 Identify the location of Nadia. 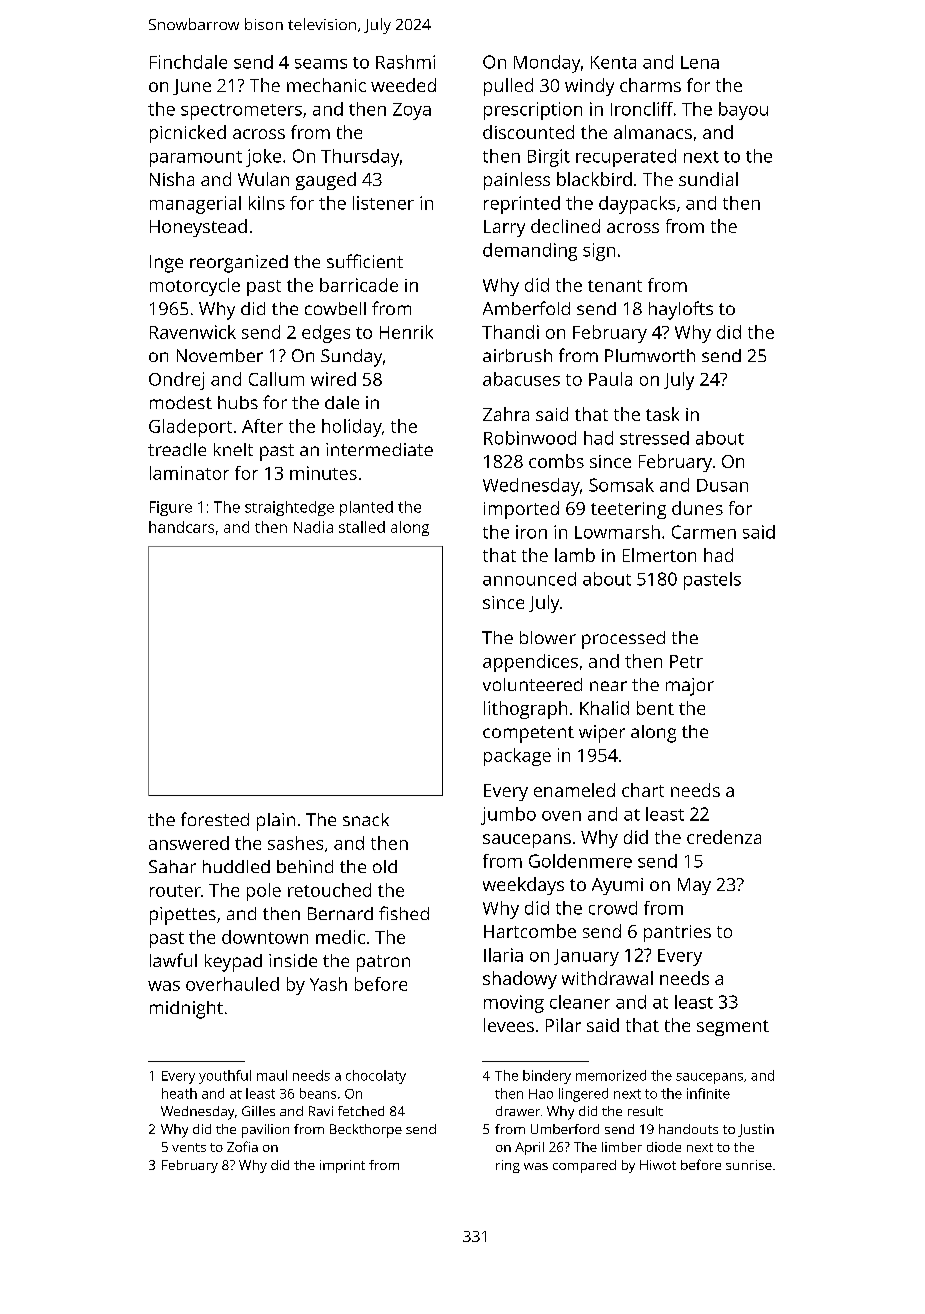
(313, 527).
